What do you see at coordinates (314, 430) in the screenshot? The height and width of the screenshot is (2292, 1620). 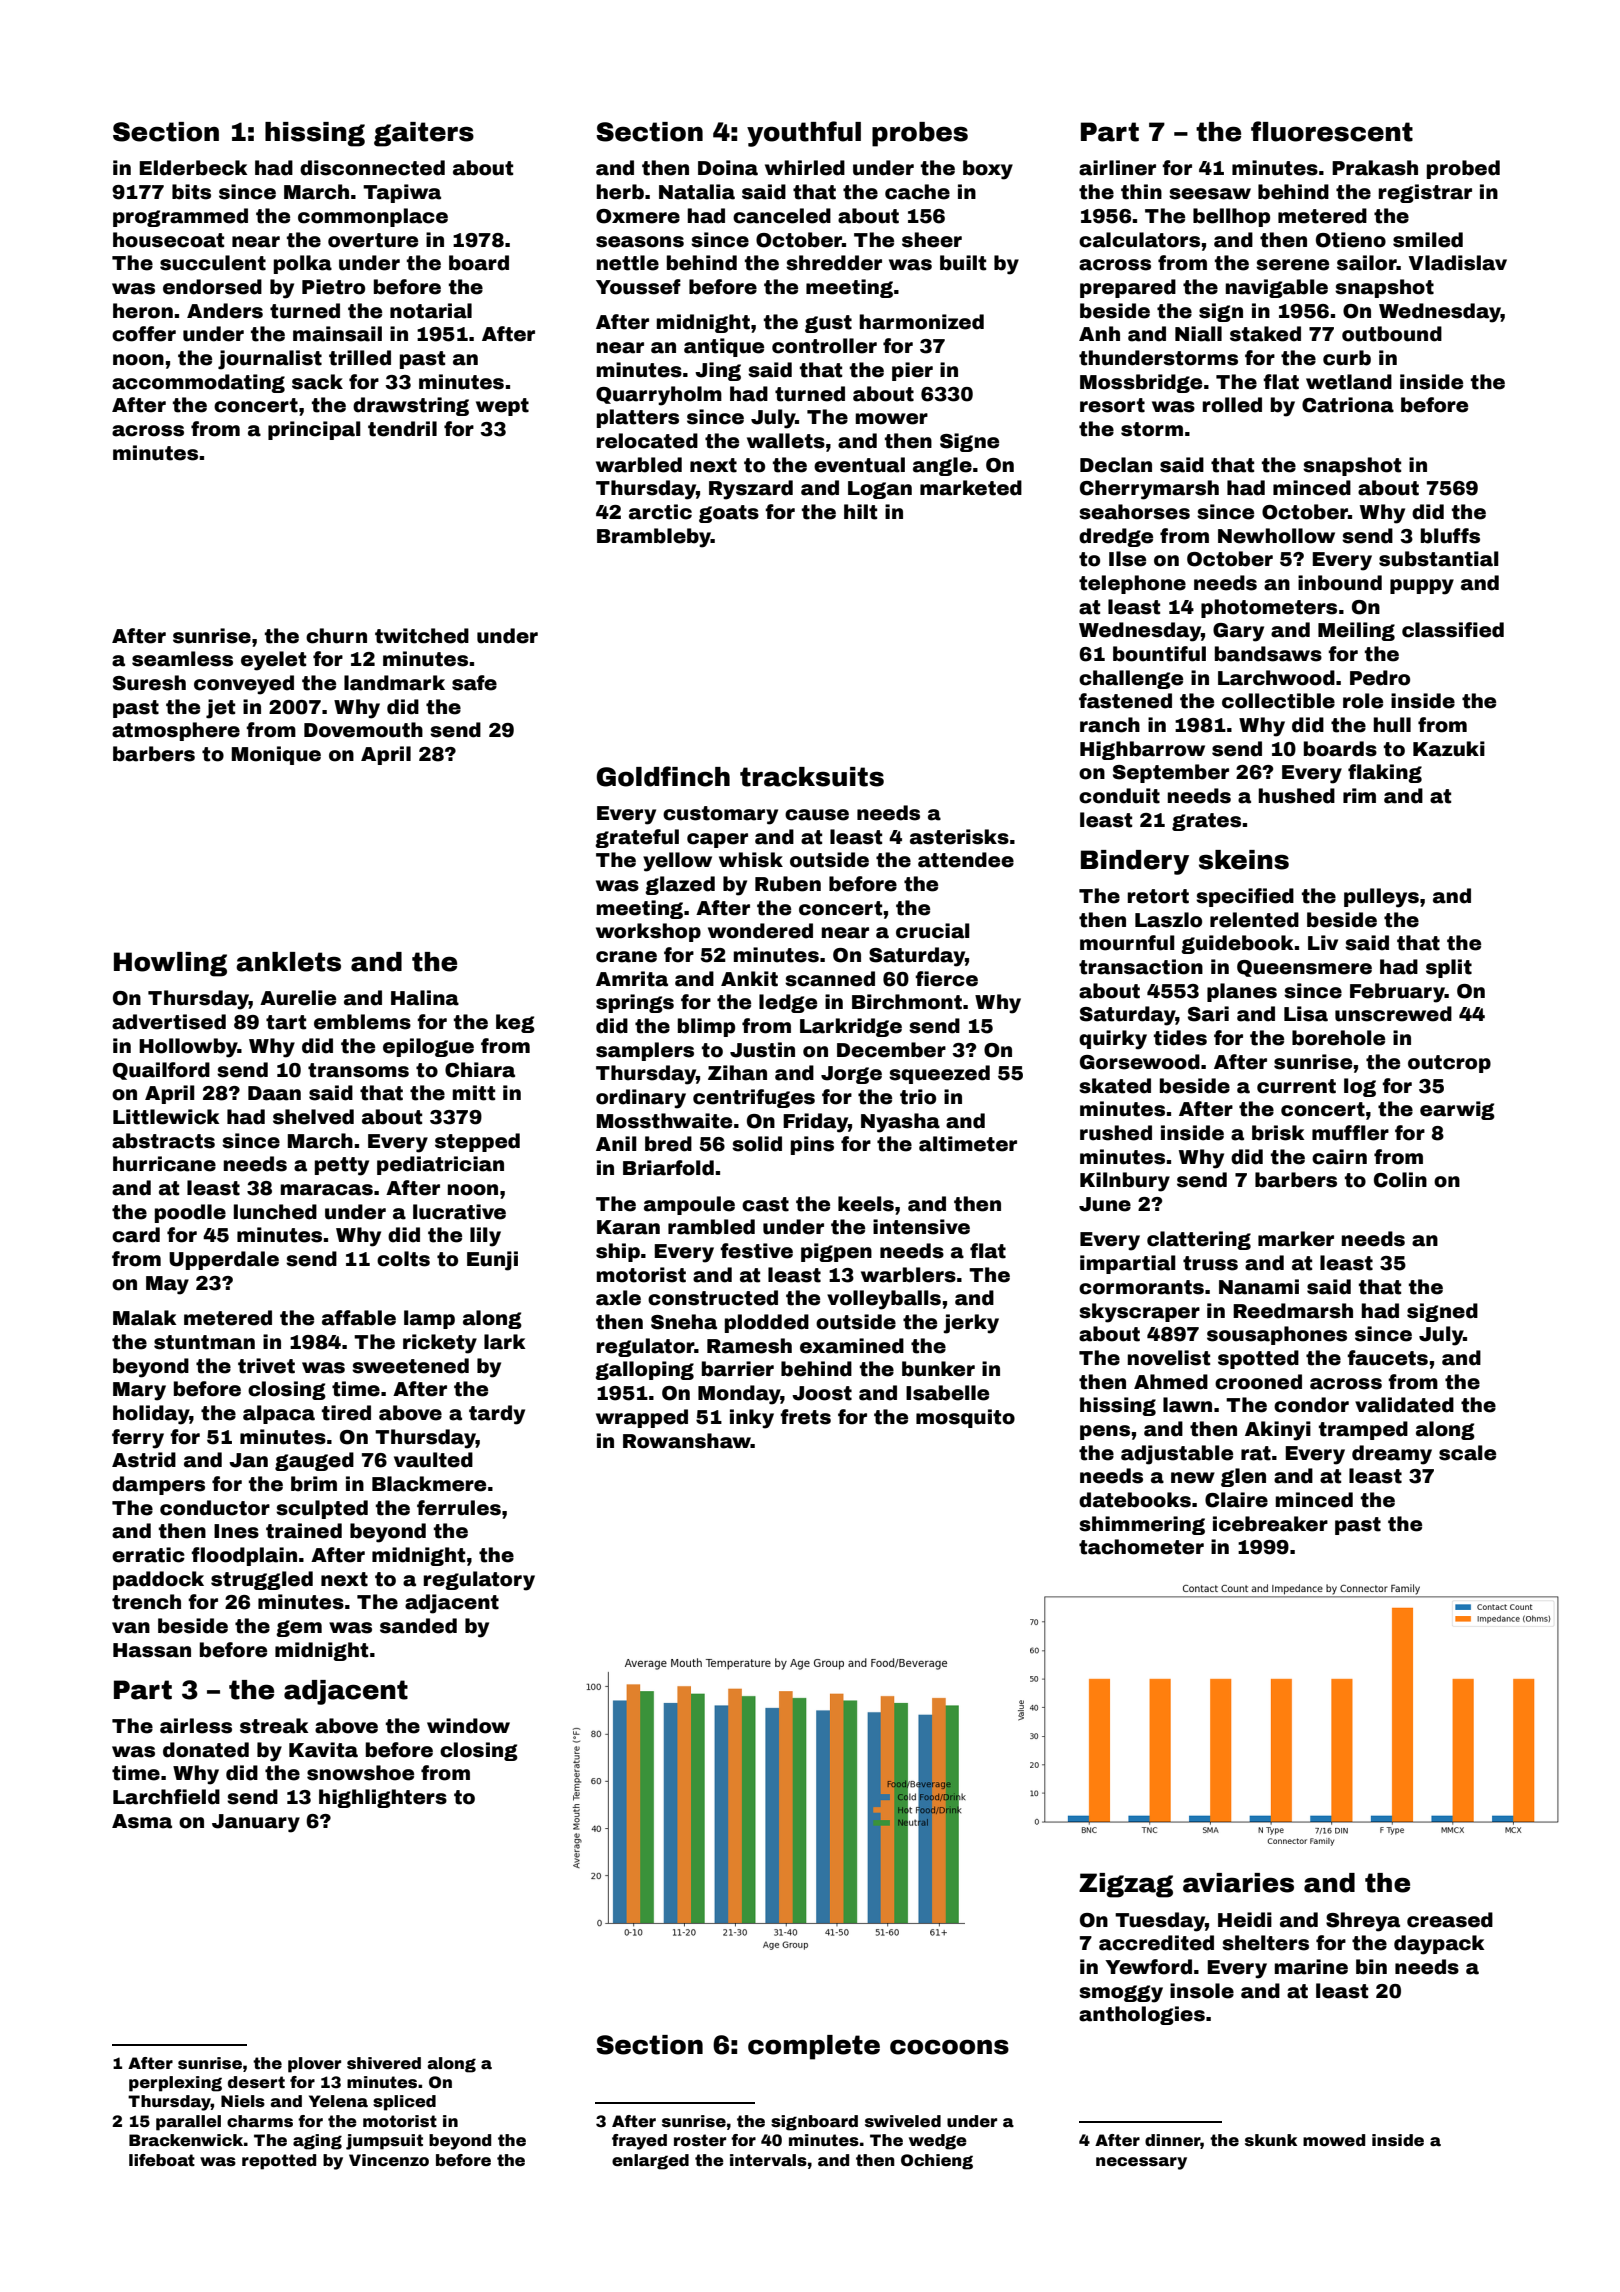 I see `principal` at bounding box center [314, 430].
